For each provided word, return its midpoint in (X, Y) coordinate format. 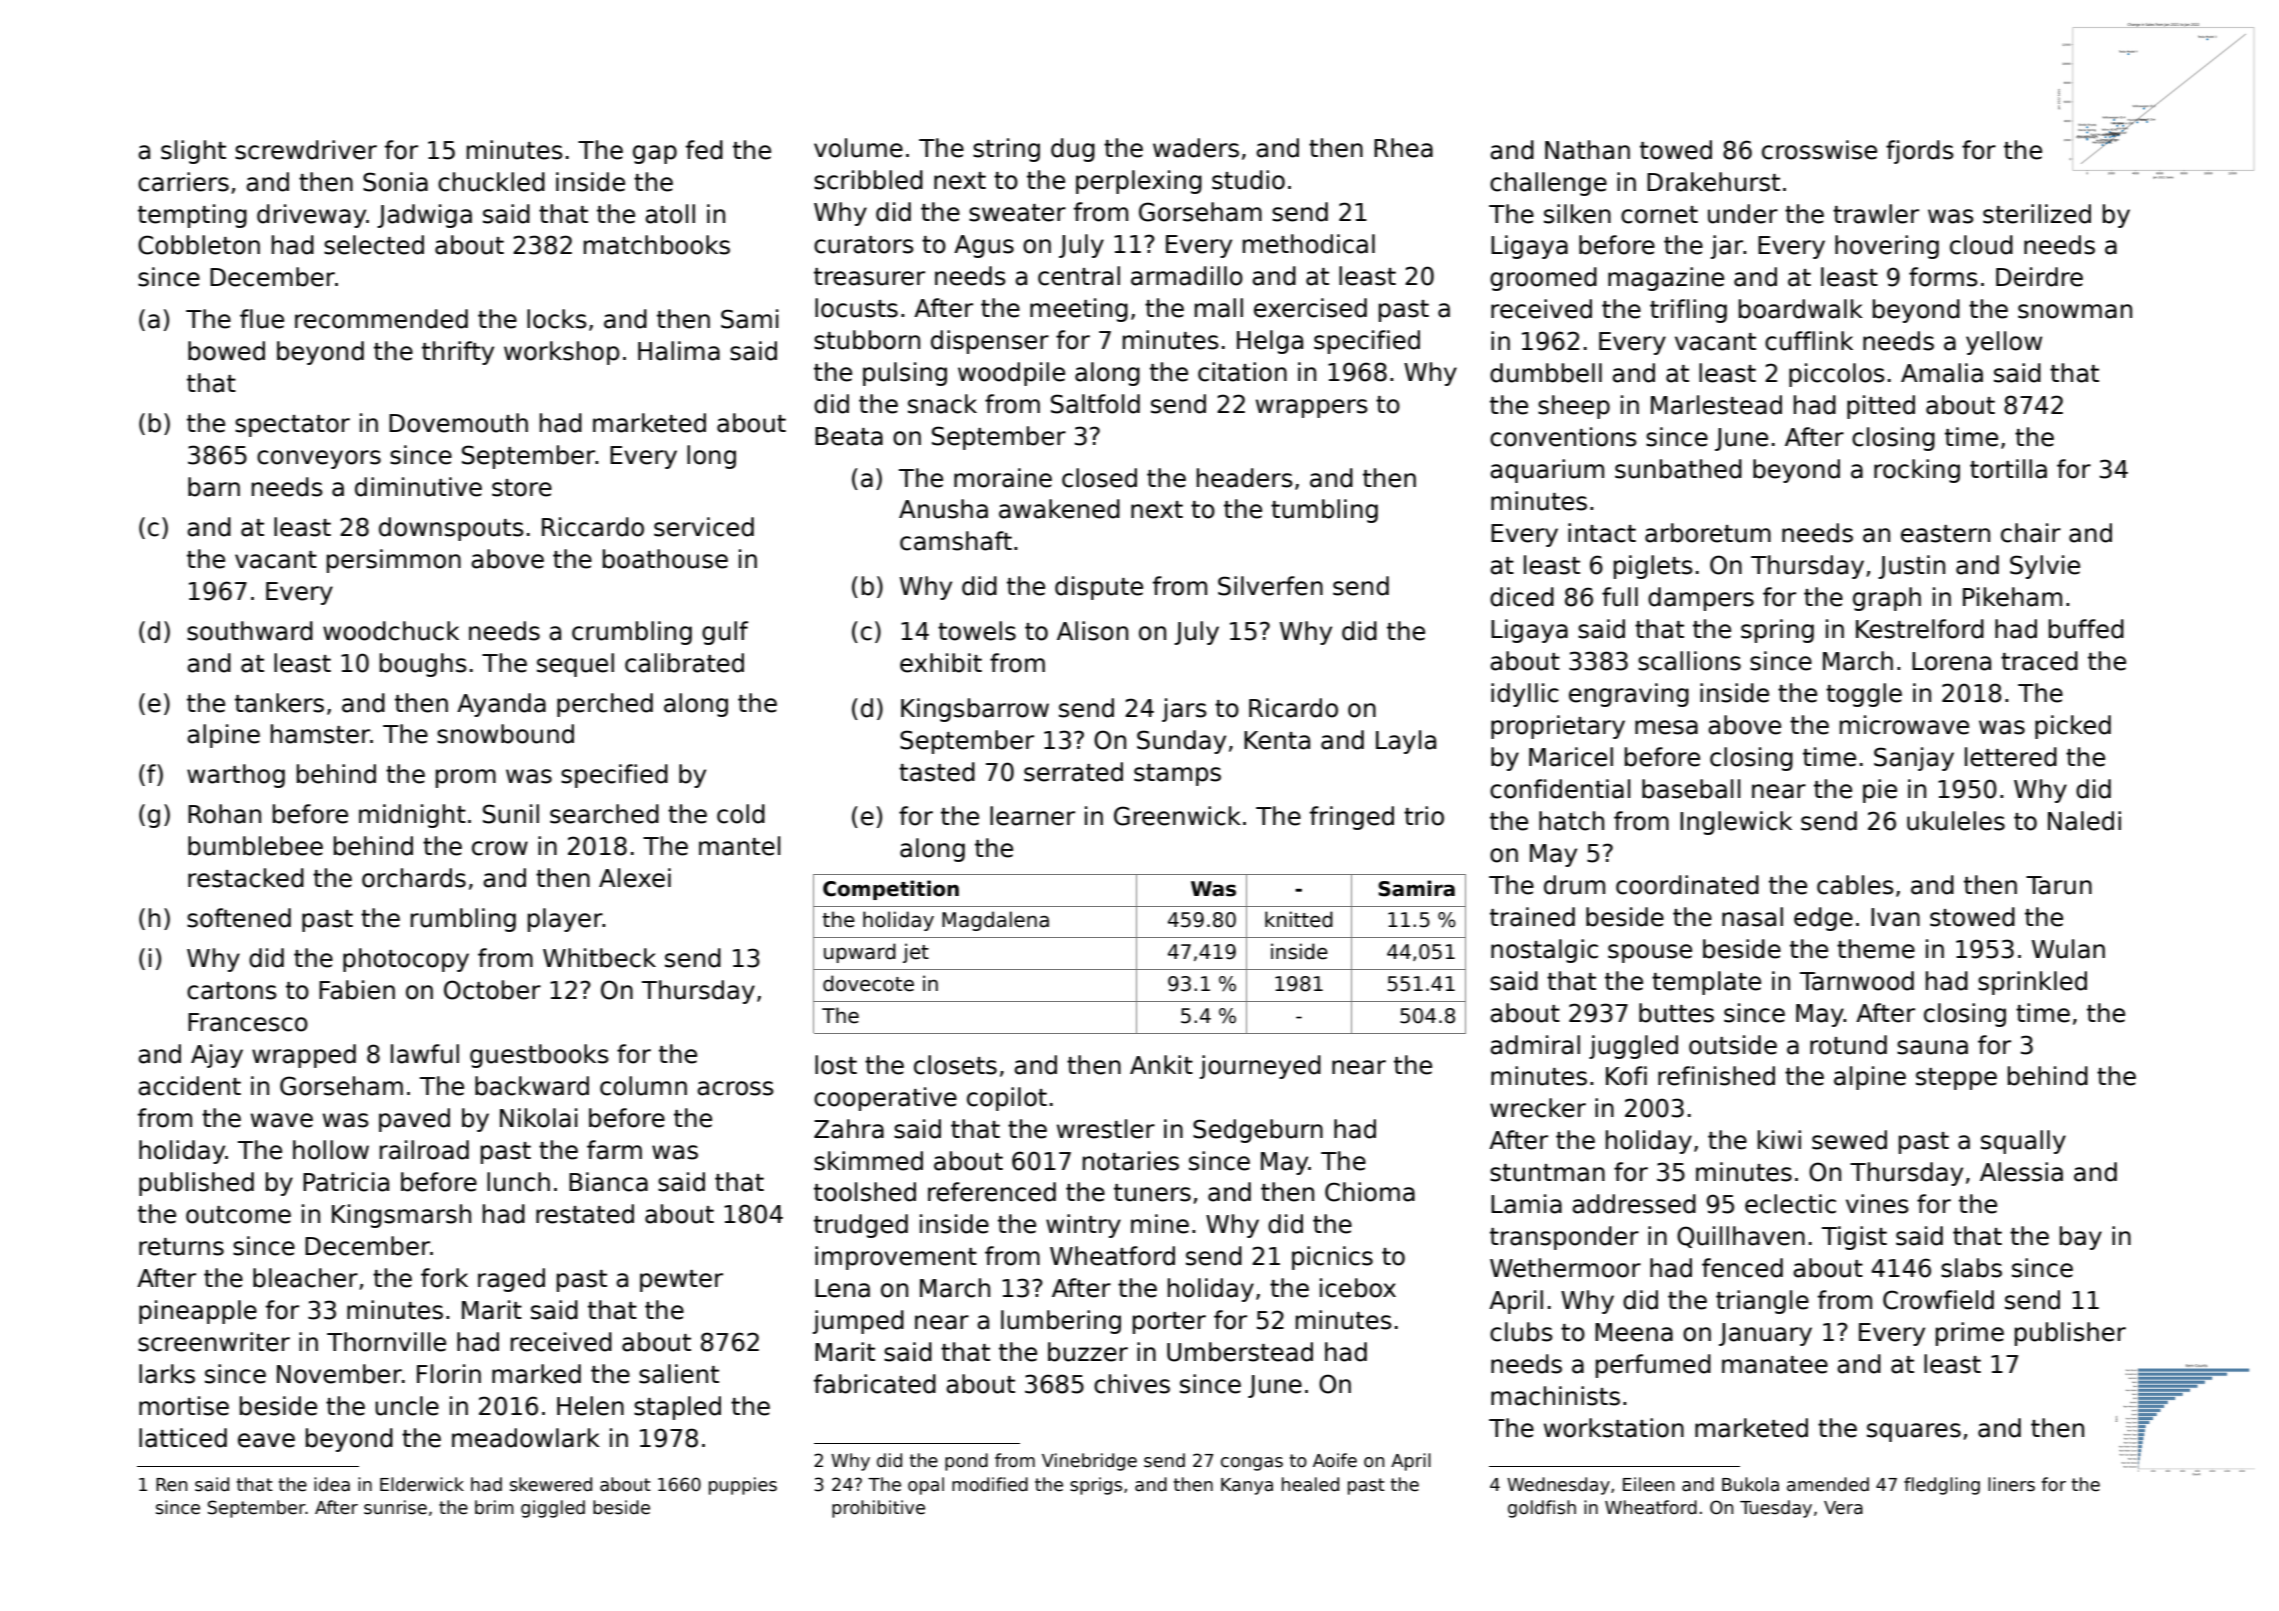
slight (193, 152)
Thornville (386, 1342)
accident (189, 1086)
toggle (1864, 695)
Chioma (1370, 1192)
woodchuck (391, 631)
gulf (725, 633)
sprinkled (2032, 983)
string (1006, 150)
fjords (1920, 152)
